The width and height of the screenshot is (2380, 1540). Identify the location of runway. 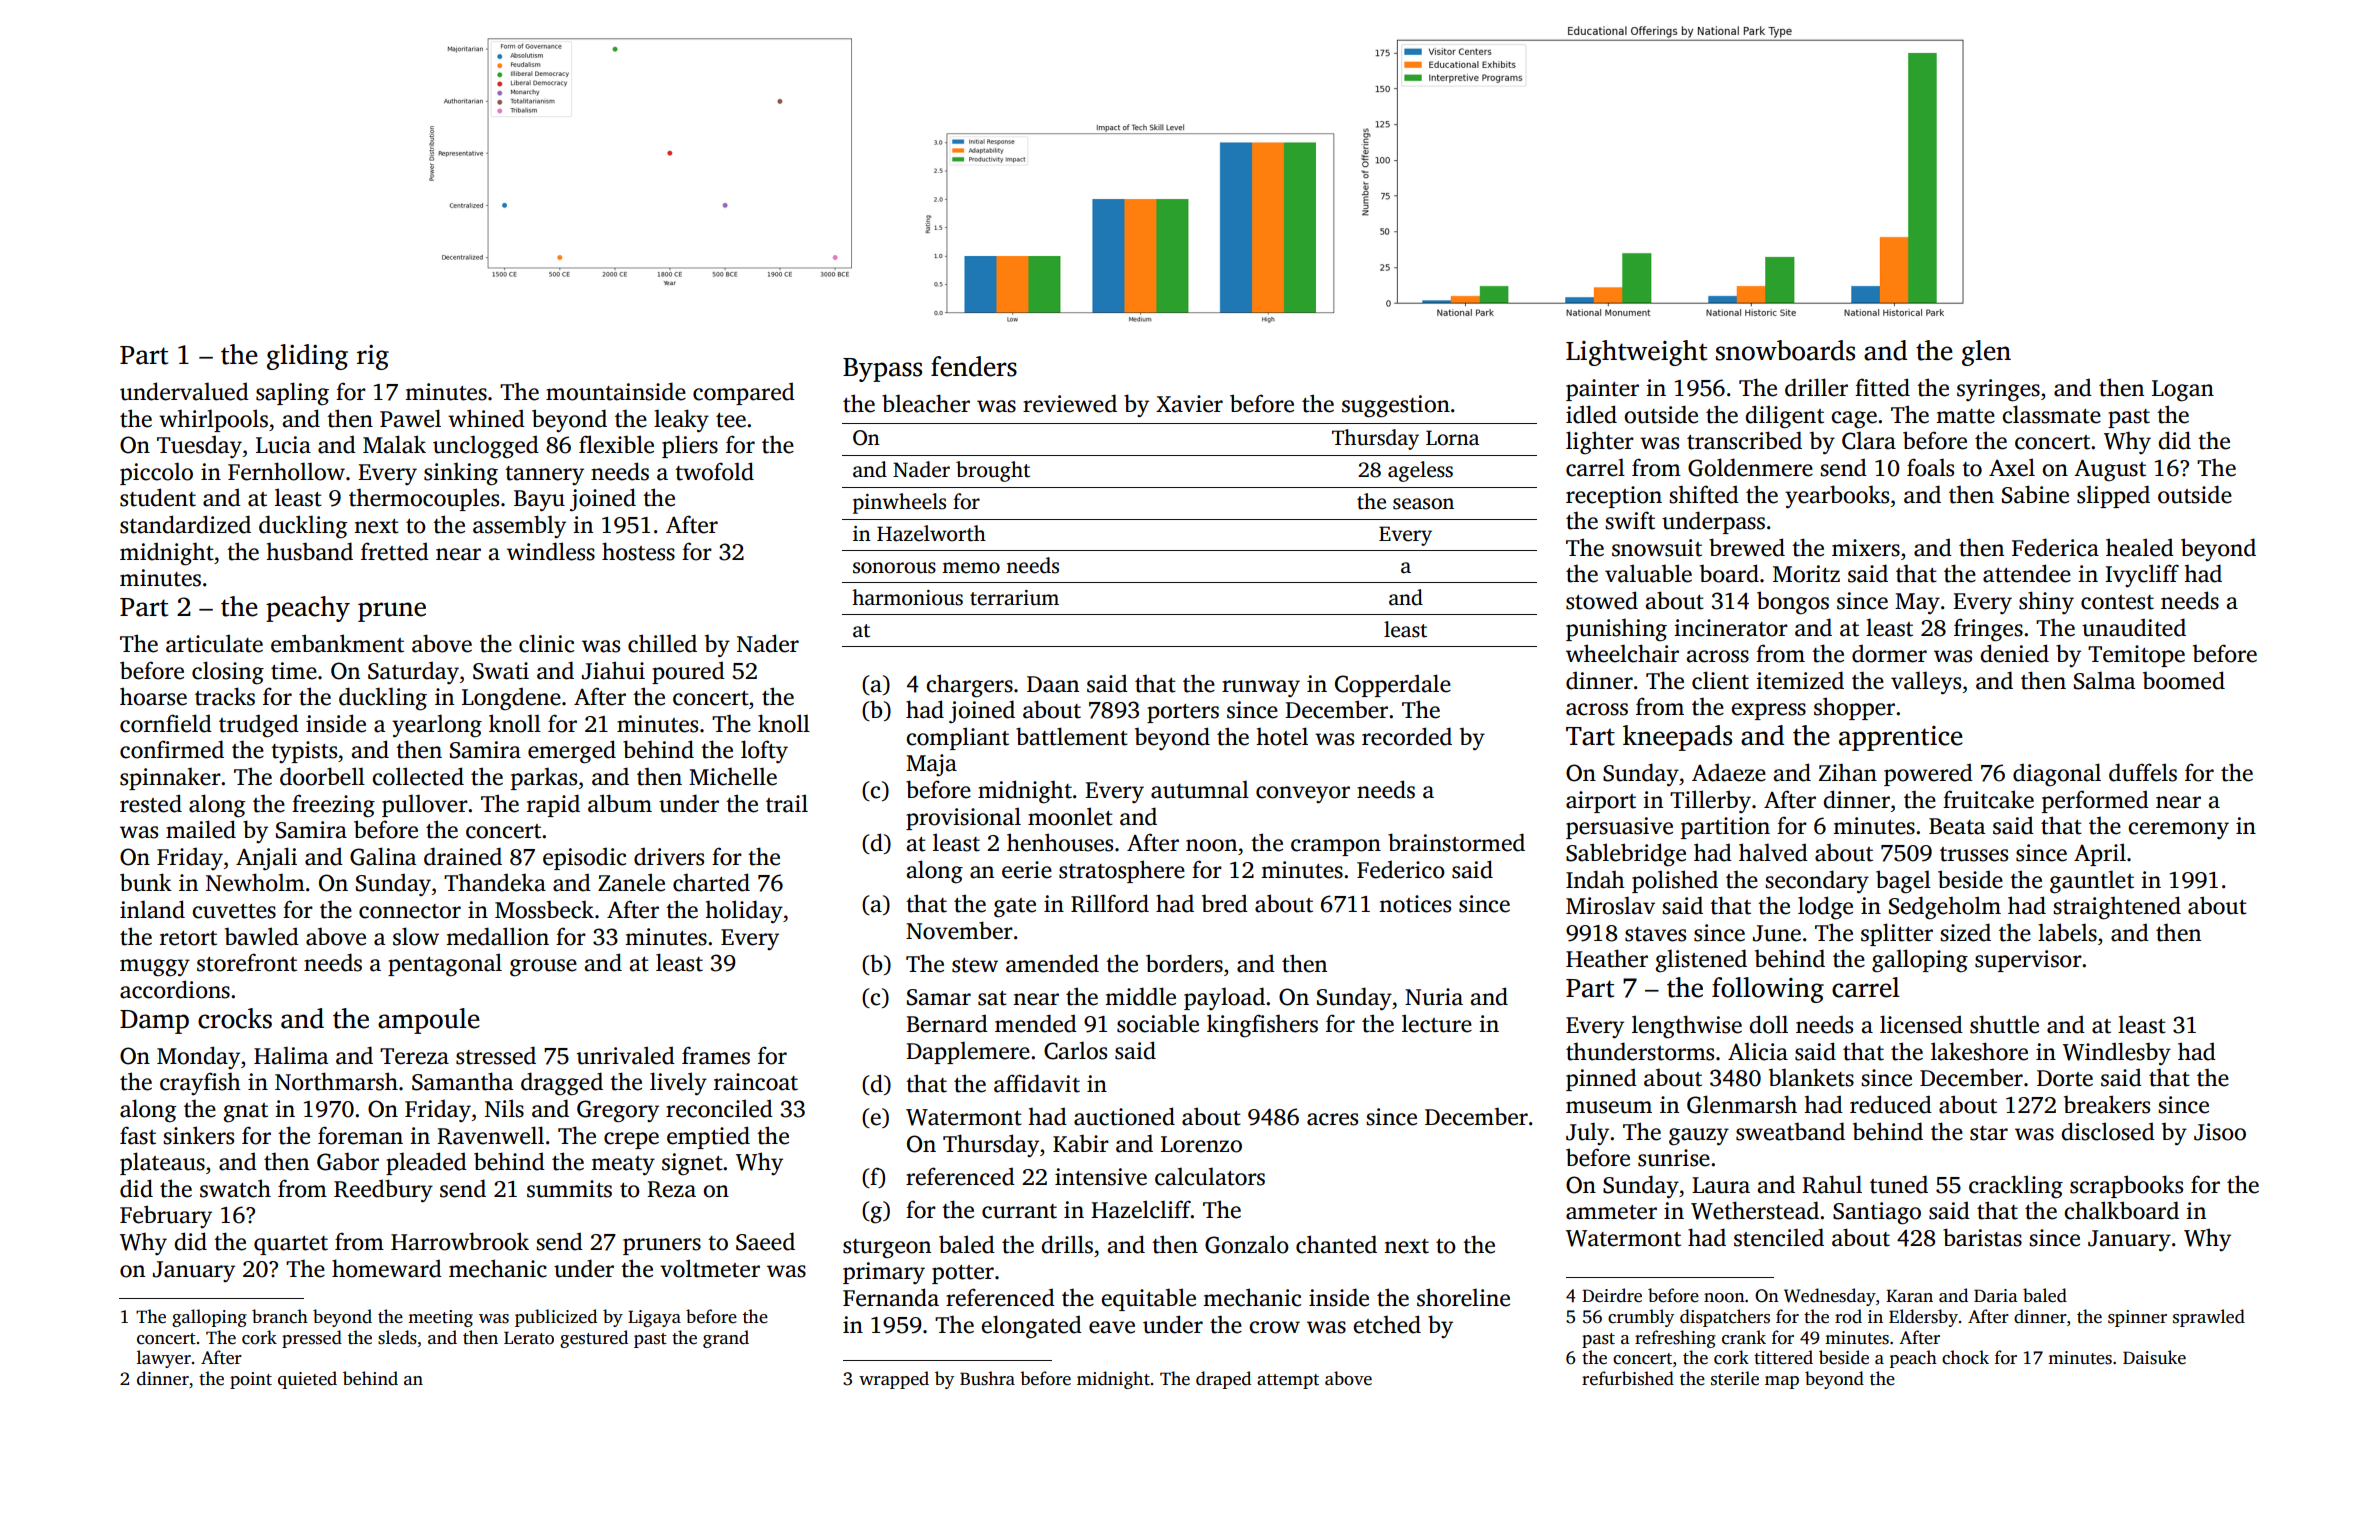
(1261, 688).
